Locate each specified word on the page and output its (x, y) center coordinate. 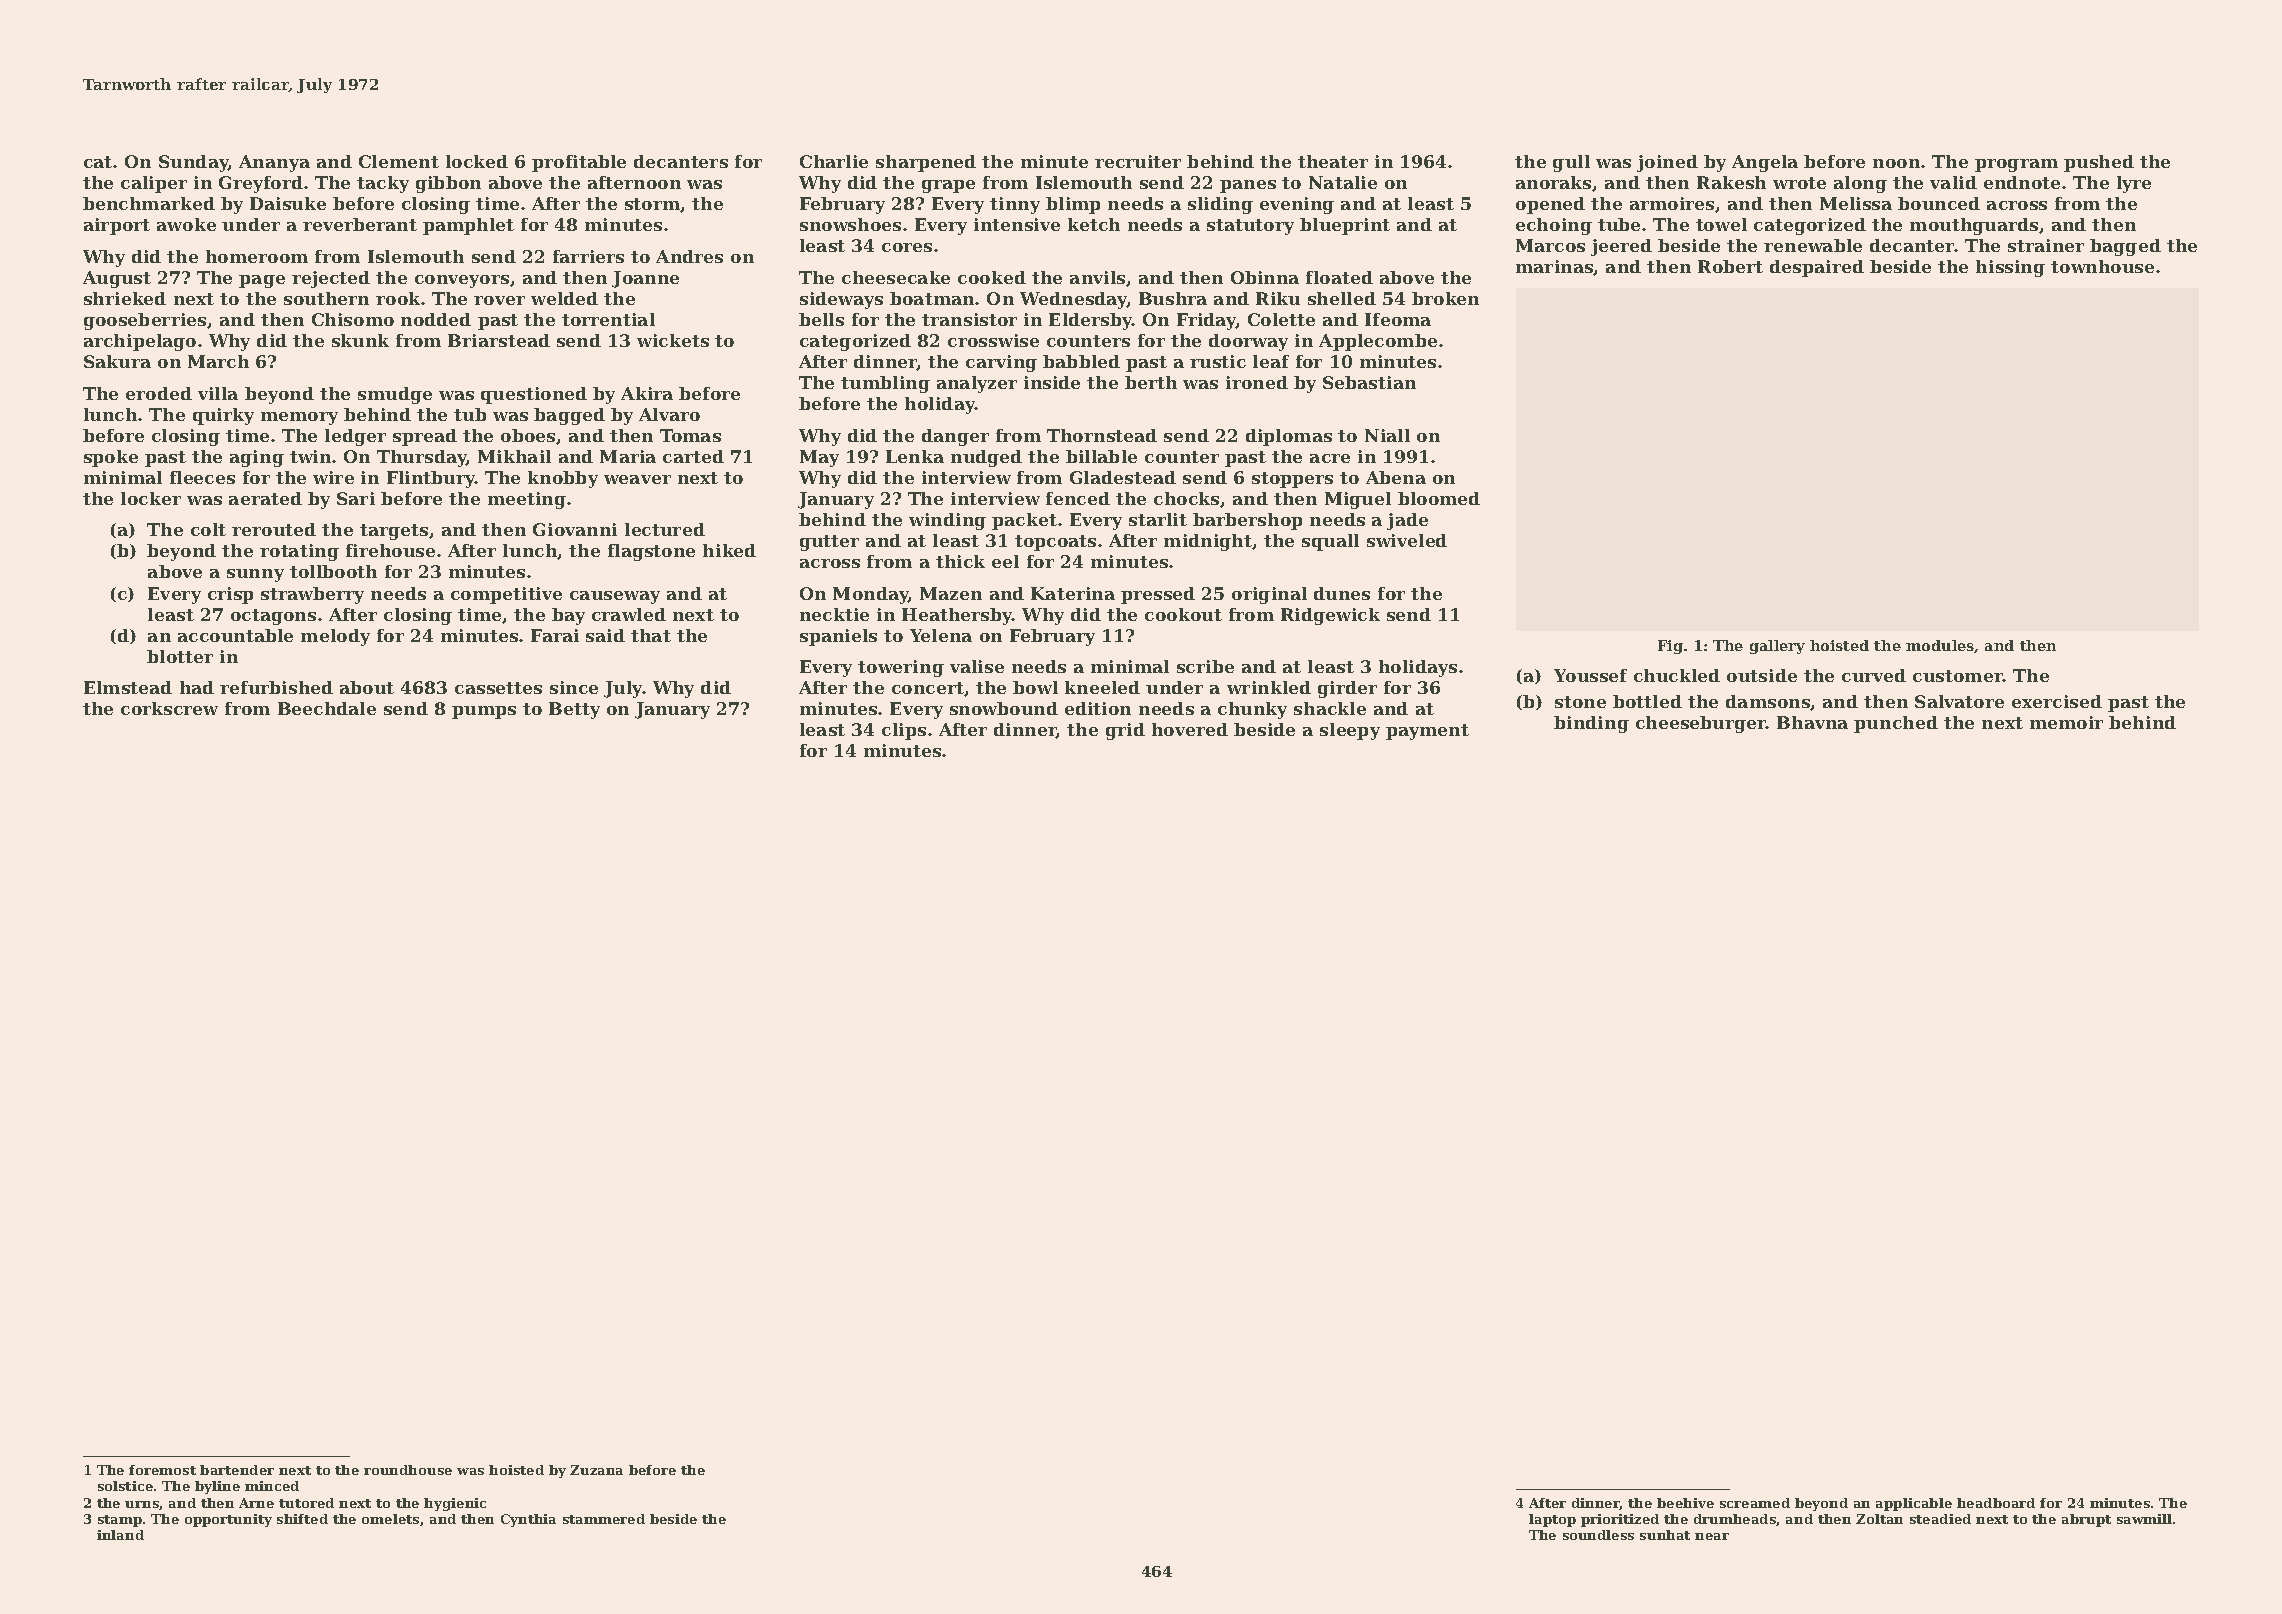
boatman (932, 298)
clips (904, 731)
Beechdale (327, 708)
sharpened (926, 163)
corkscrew (169, 708)
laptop (1552, 1520)
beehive (1685, 1503)
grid (1125, 731)
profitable (579, 163)
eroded (159, 393)
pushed (2099, 163)
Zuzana (596, 1470)
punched (1896, 724)
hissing (2010, 268)
